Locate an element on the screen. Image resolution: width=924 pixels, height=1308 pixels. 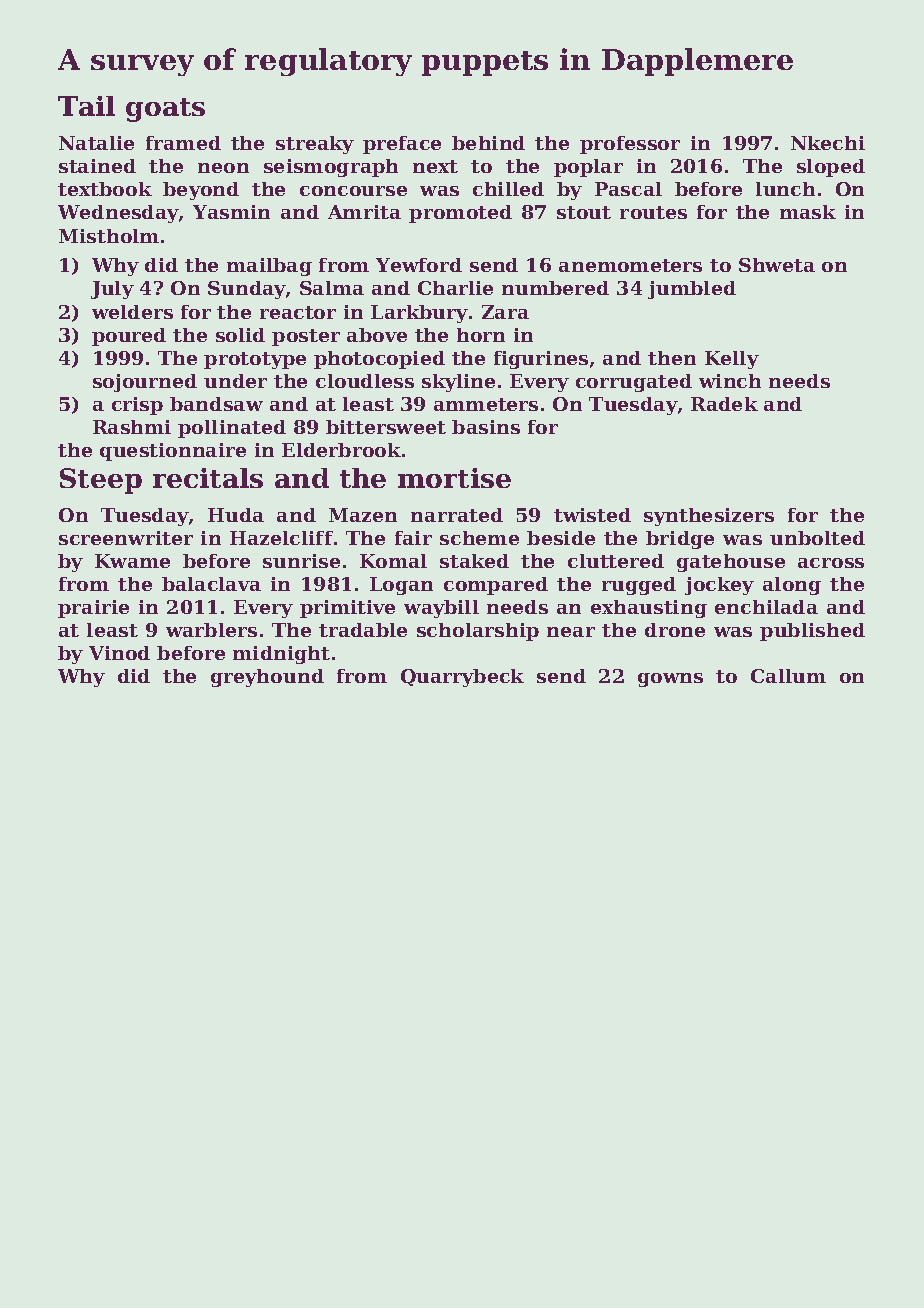
numbered is located at coordinates (555, 288).
